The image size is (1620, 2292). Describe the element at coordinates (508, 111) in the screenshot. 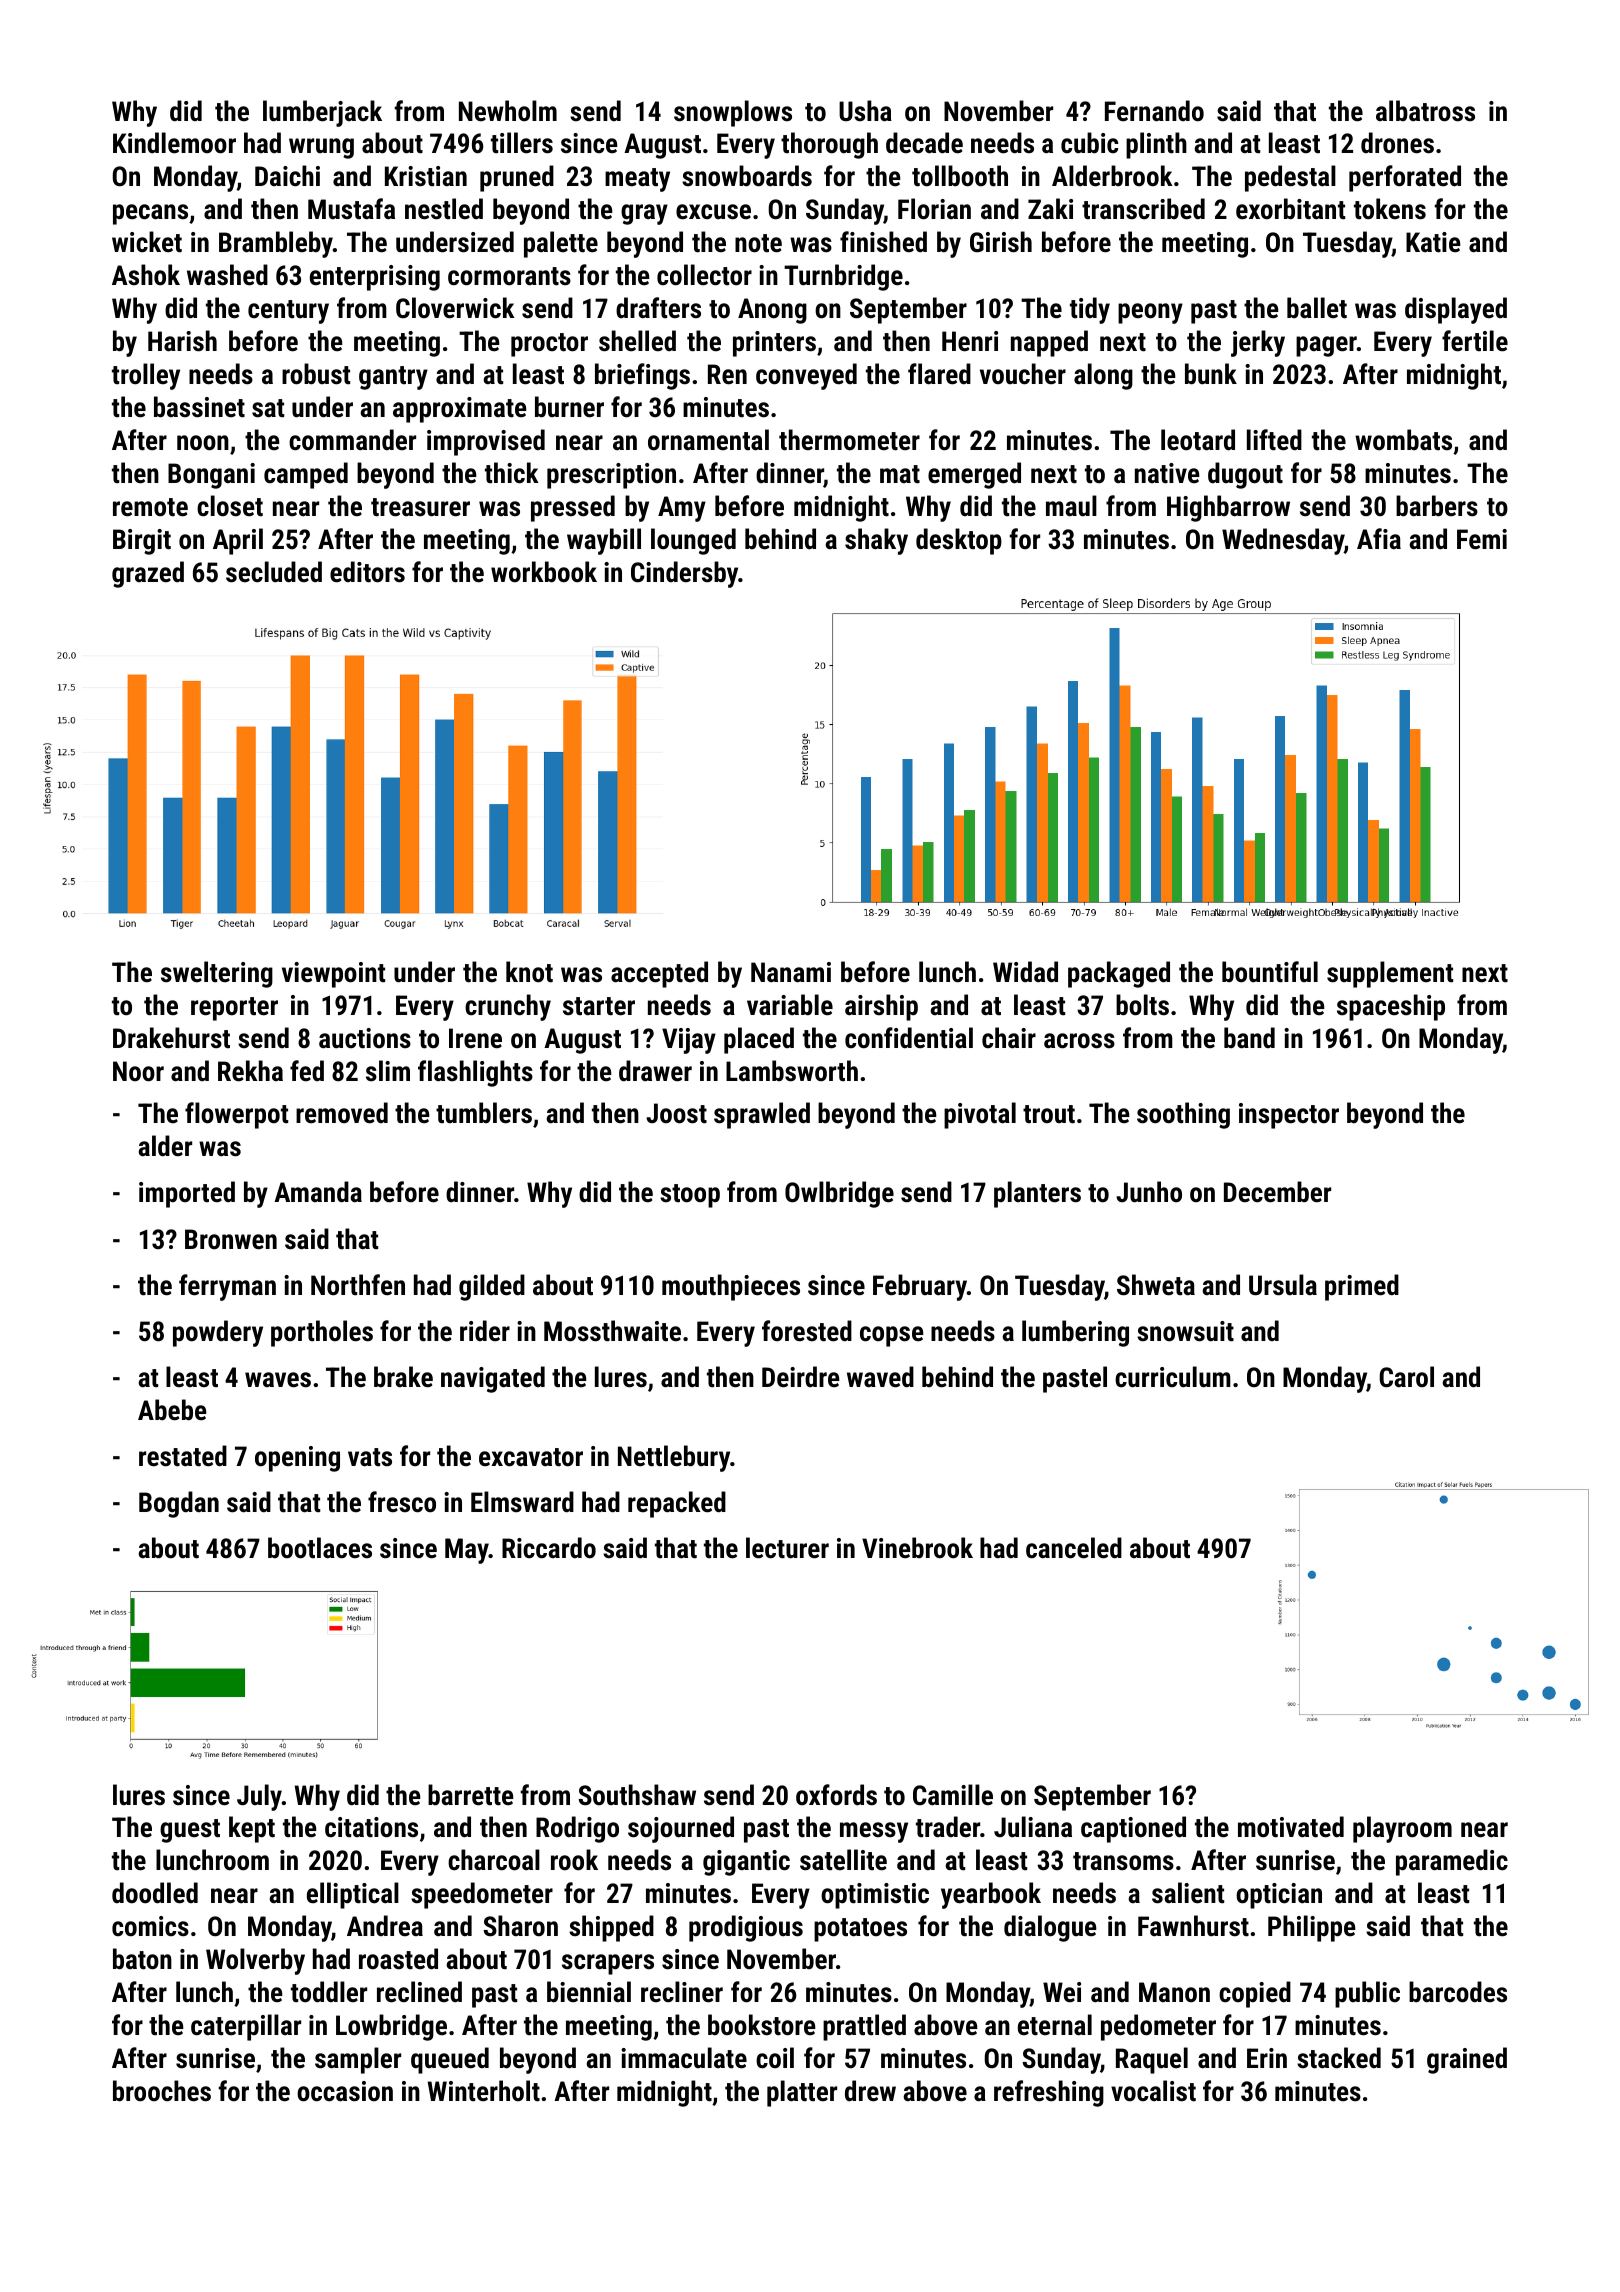

I see `Newholm` at that location.
